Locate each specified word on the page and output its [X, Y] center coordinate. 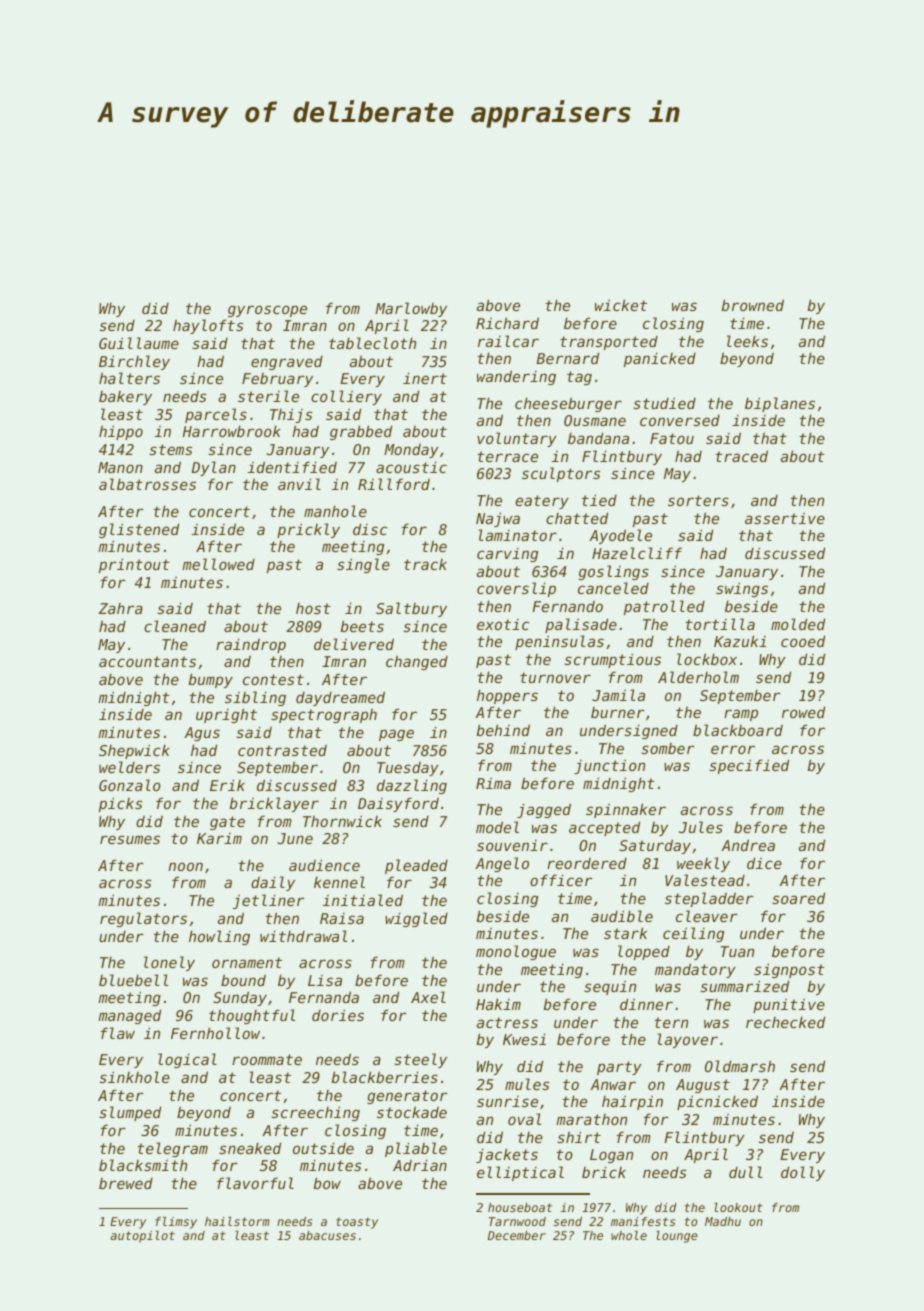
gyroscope [267, 311]
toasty [357, 1223]
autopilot [142, 1237]
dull [745, 1172]
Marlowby [411, 309]
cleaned [175, 626]
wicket [621, 305]
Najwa [498, 519]
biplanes [780, 404]
